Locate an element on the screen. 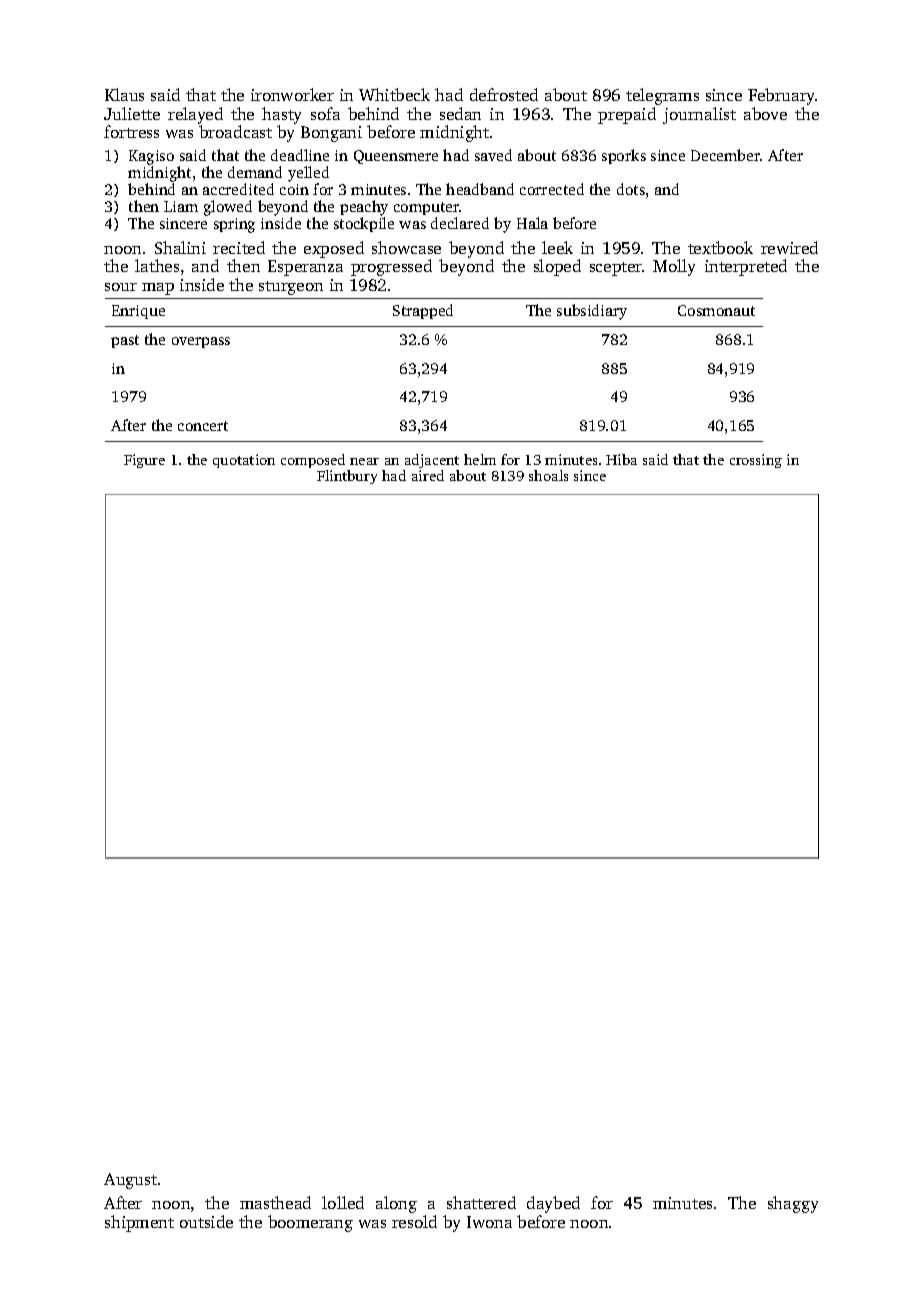 This screenshot has width=924, height=1314. progressed is located at coordinates (391, 267).
